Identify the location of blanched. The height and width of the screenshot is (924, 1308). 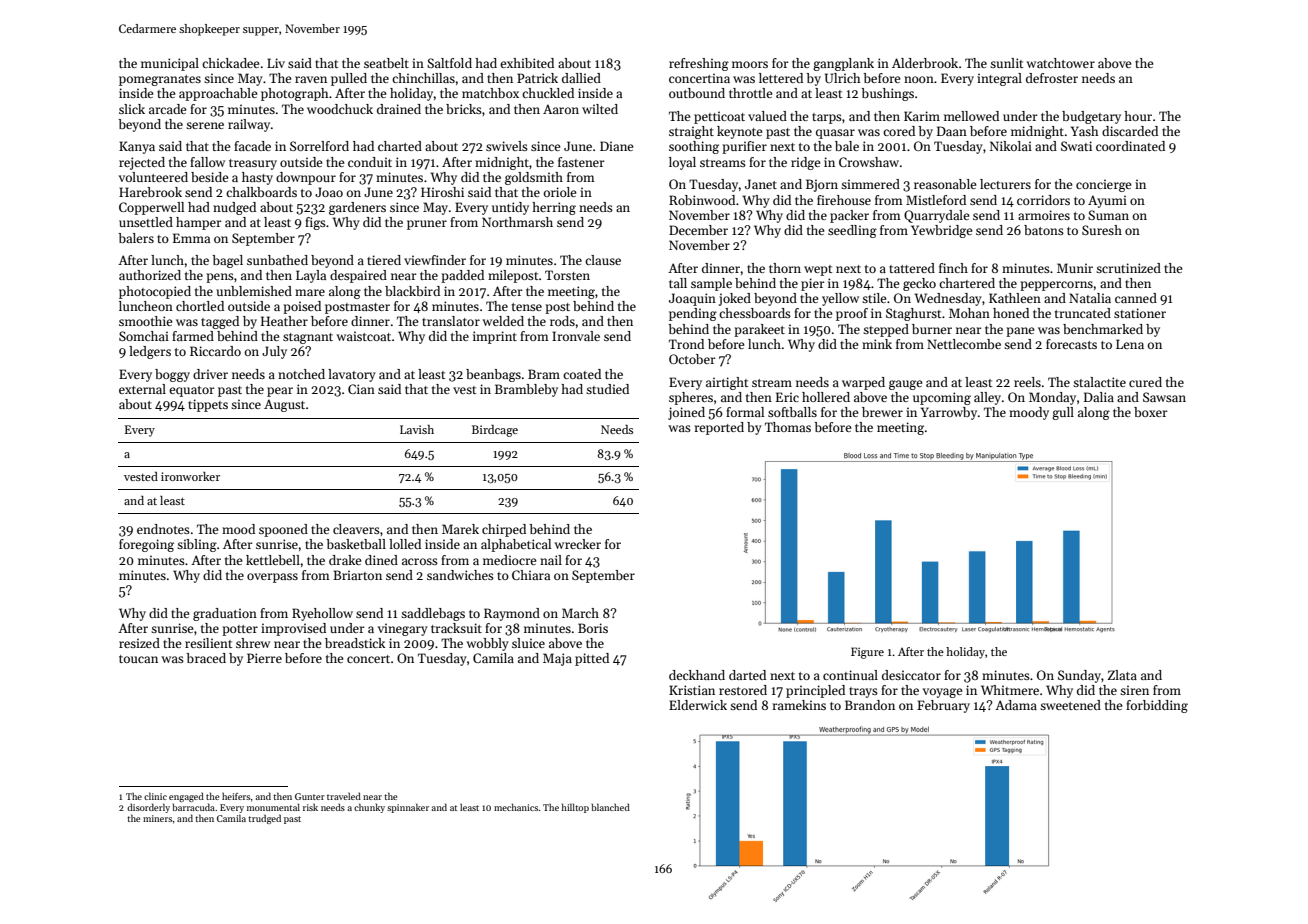
(610, 807).
